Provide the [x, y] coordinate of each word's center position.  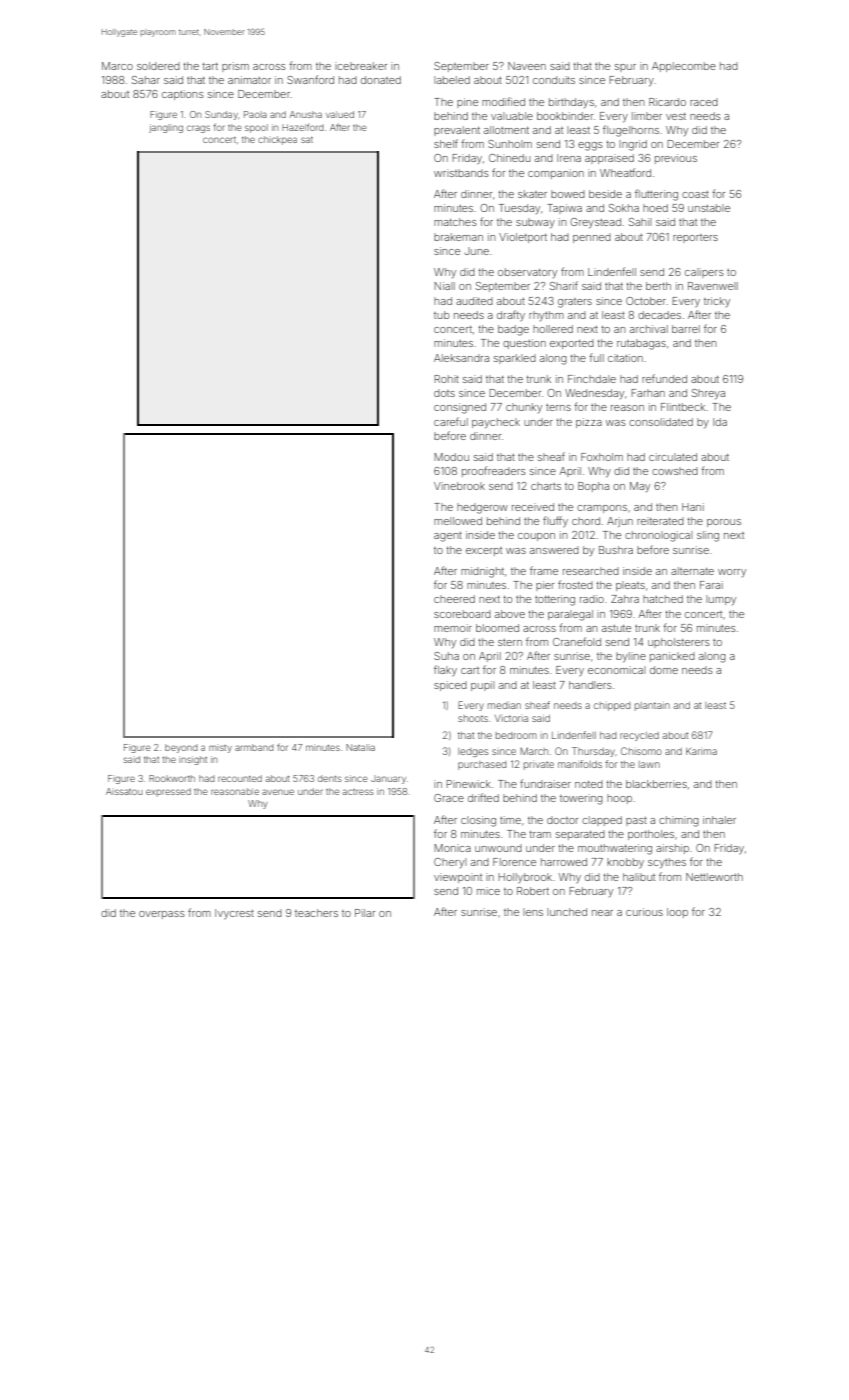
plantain [652, 706]
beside [605, 194]
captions [183, 95]
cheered [454, 599]
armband [254, 747]
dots [444, 393]
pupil [482, 686]
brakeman [458, 237]
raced [704, 102]
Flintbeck [683, 407]
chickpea [277, 140]
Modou [451, 457]
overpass [162, 915]
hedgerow [482, 508]
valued [340, 114]
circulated [673, 457]
